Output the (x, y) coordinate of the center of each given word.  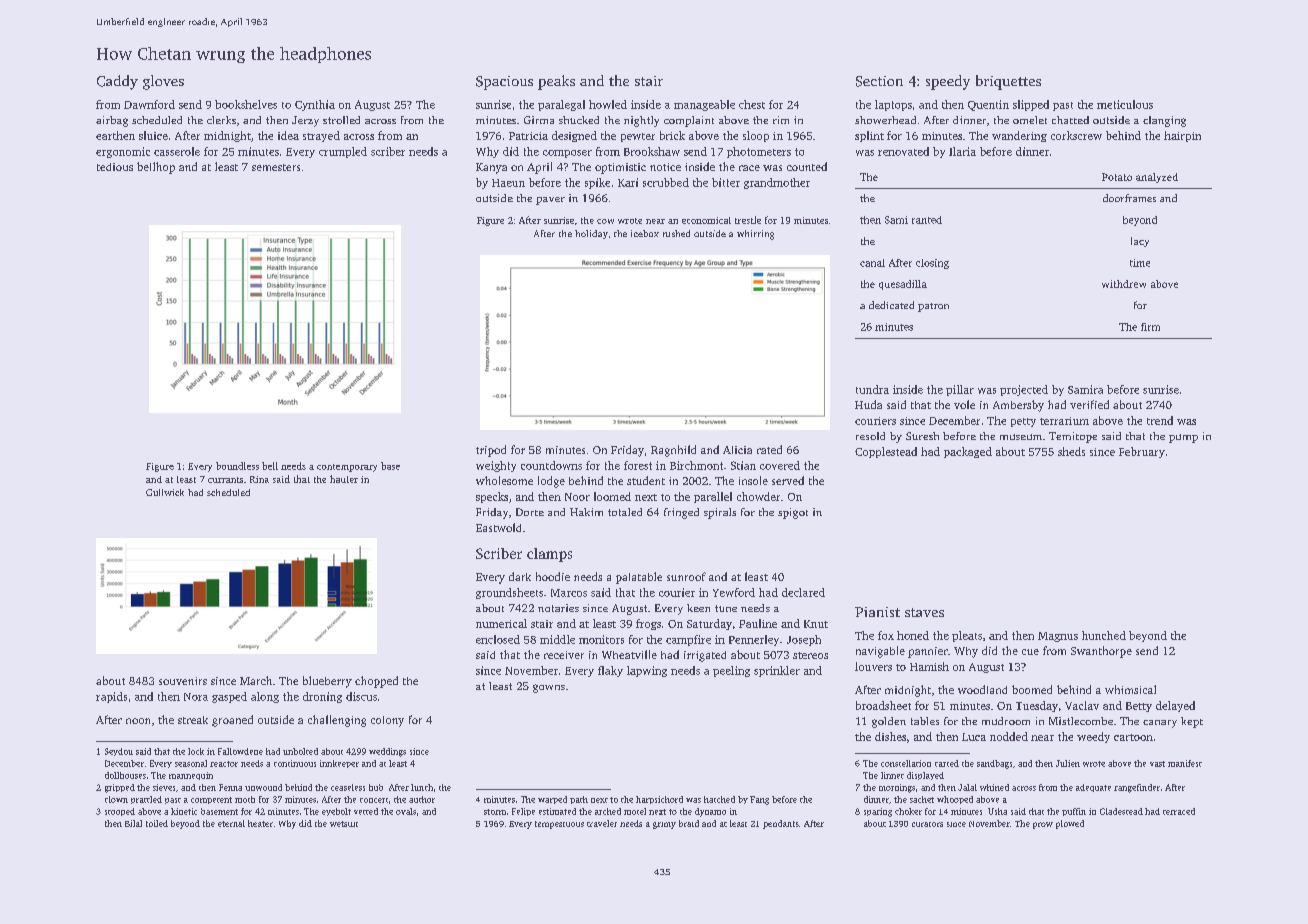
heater (260, 823)
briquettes (1008, 82)
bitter (726, 182)
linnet (892, 775)
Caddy (117, 82)
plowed (1070, 824)
